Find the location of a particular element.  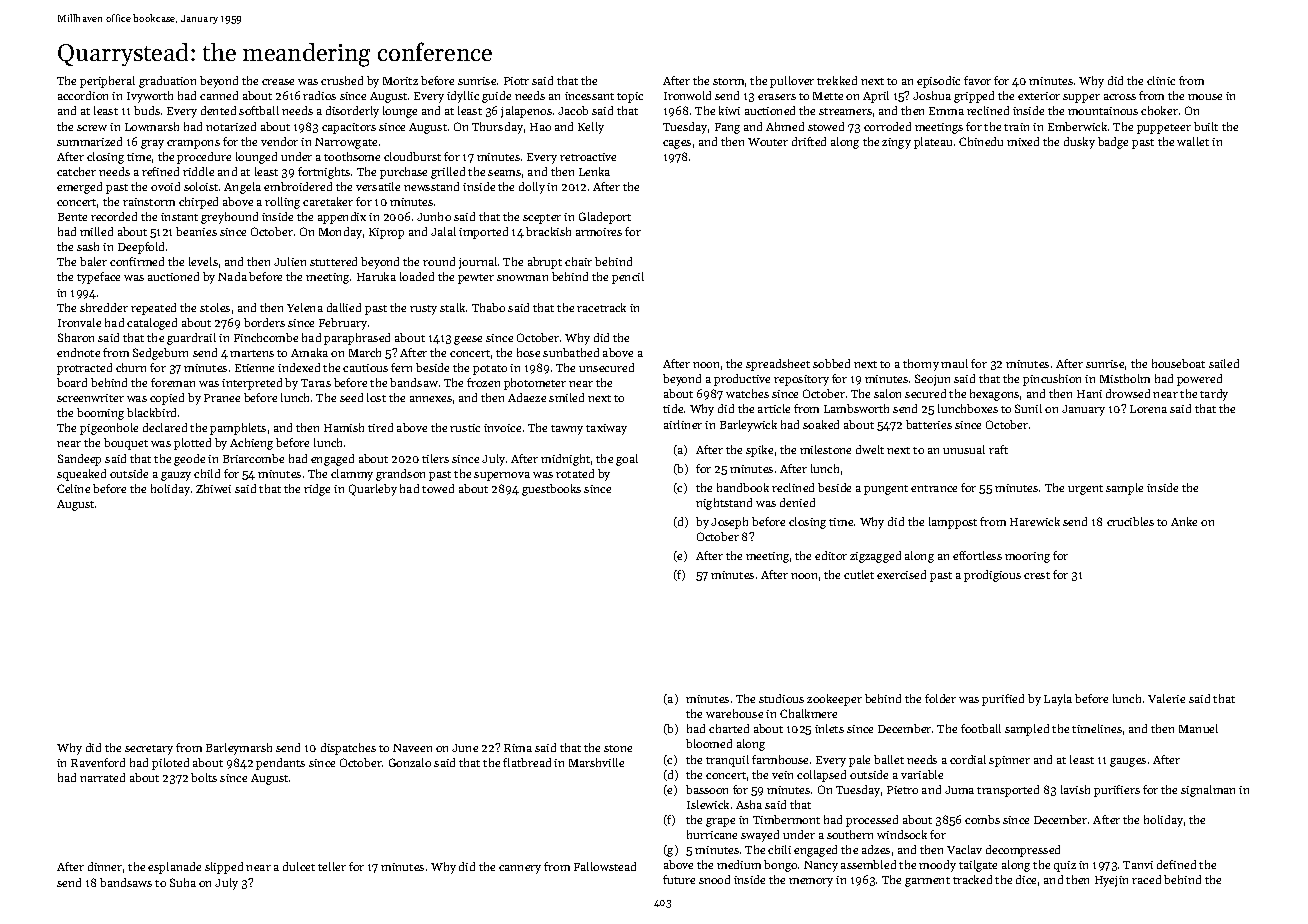

Suha is located at coordinates (183, 882).
